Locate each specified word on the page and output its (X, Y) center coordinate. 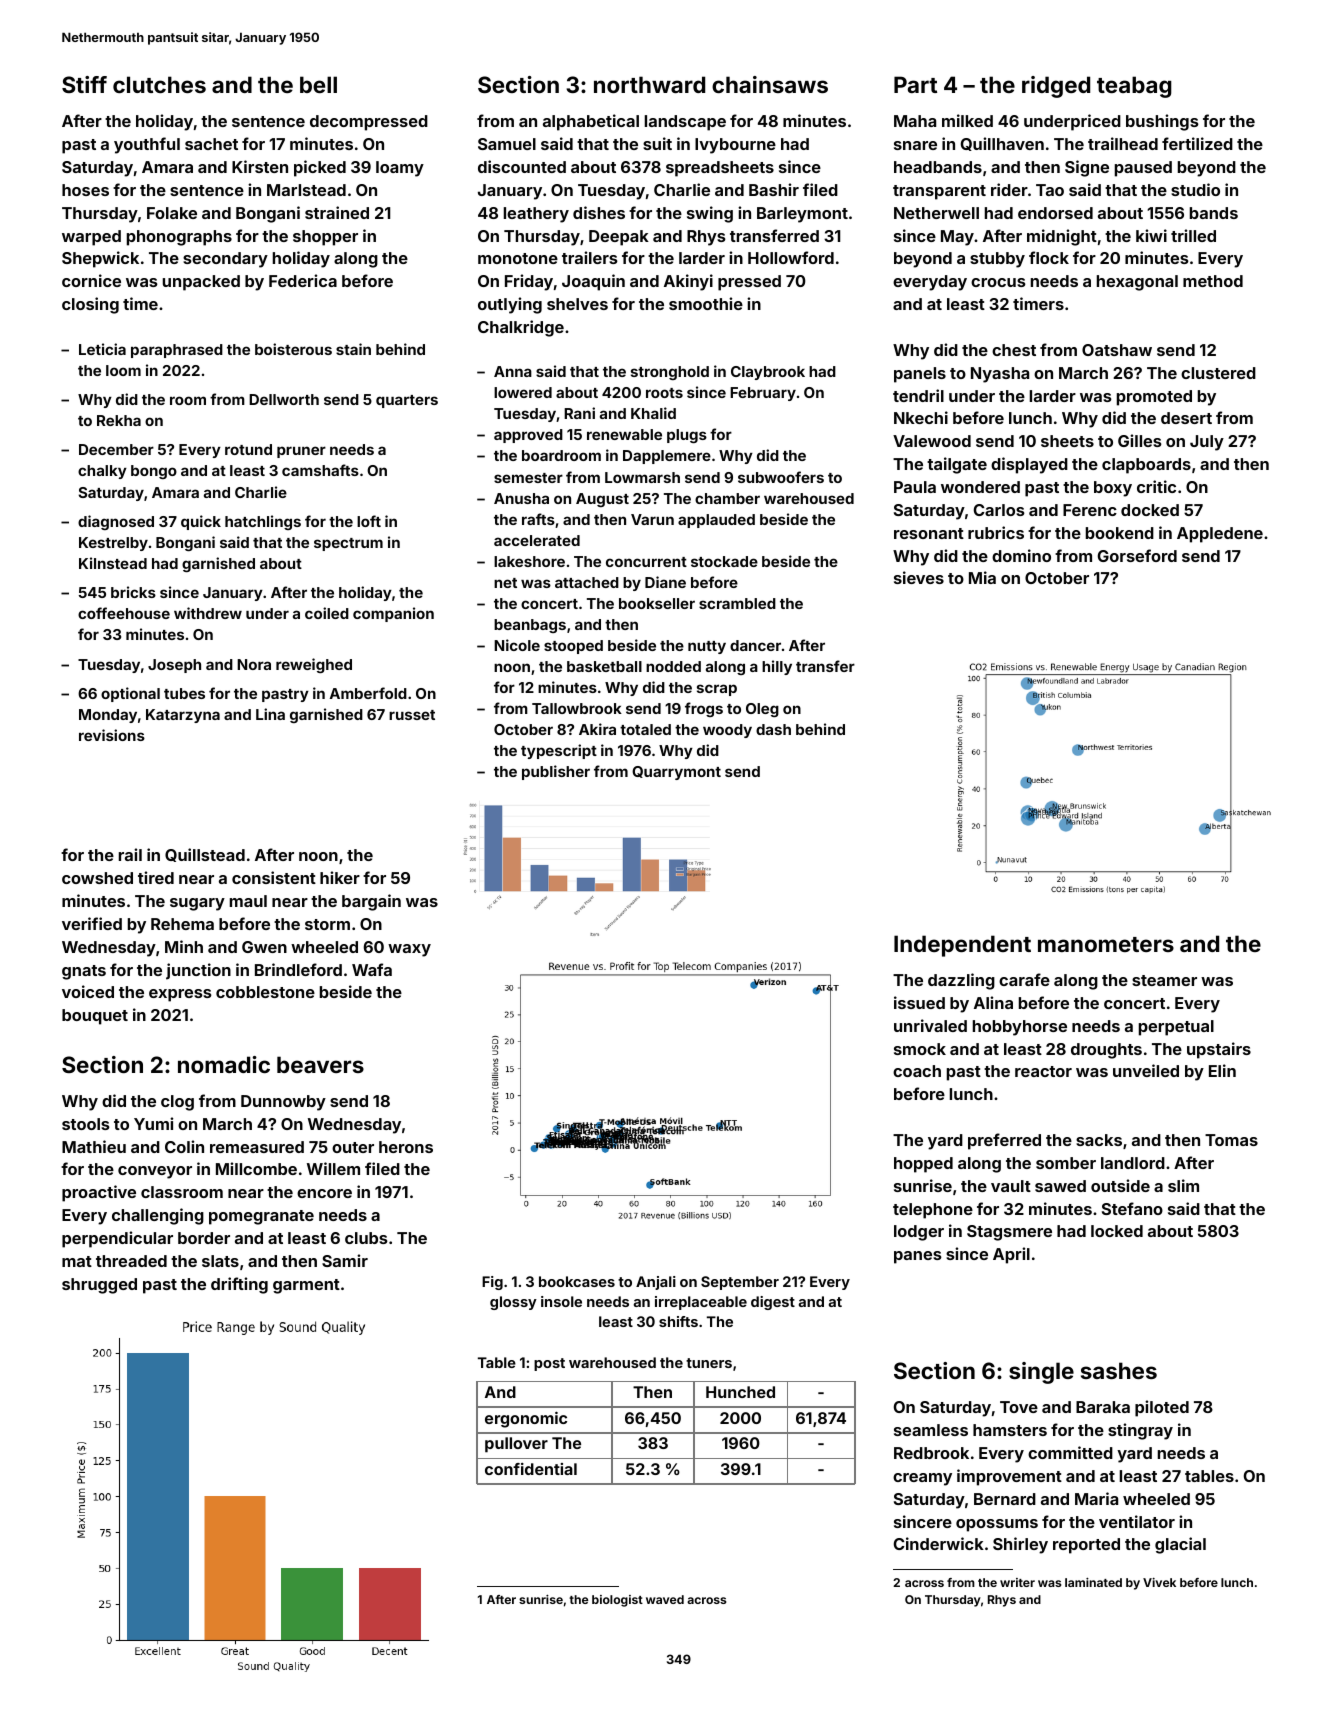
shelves (577, 304)
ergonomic (526, 1420)
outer (353, 1147)
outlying (510, 305)
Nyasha (1000, 375)
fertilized (1197, 143)
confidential (531, 1469)
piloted (1162, 1408)
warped (91, 238)
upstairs (1219, 1050)
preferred (1004, 1141)
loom (123, 370)
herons (406, 1147)
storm (327, 924)
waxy (409, 950)
